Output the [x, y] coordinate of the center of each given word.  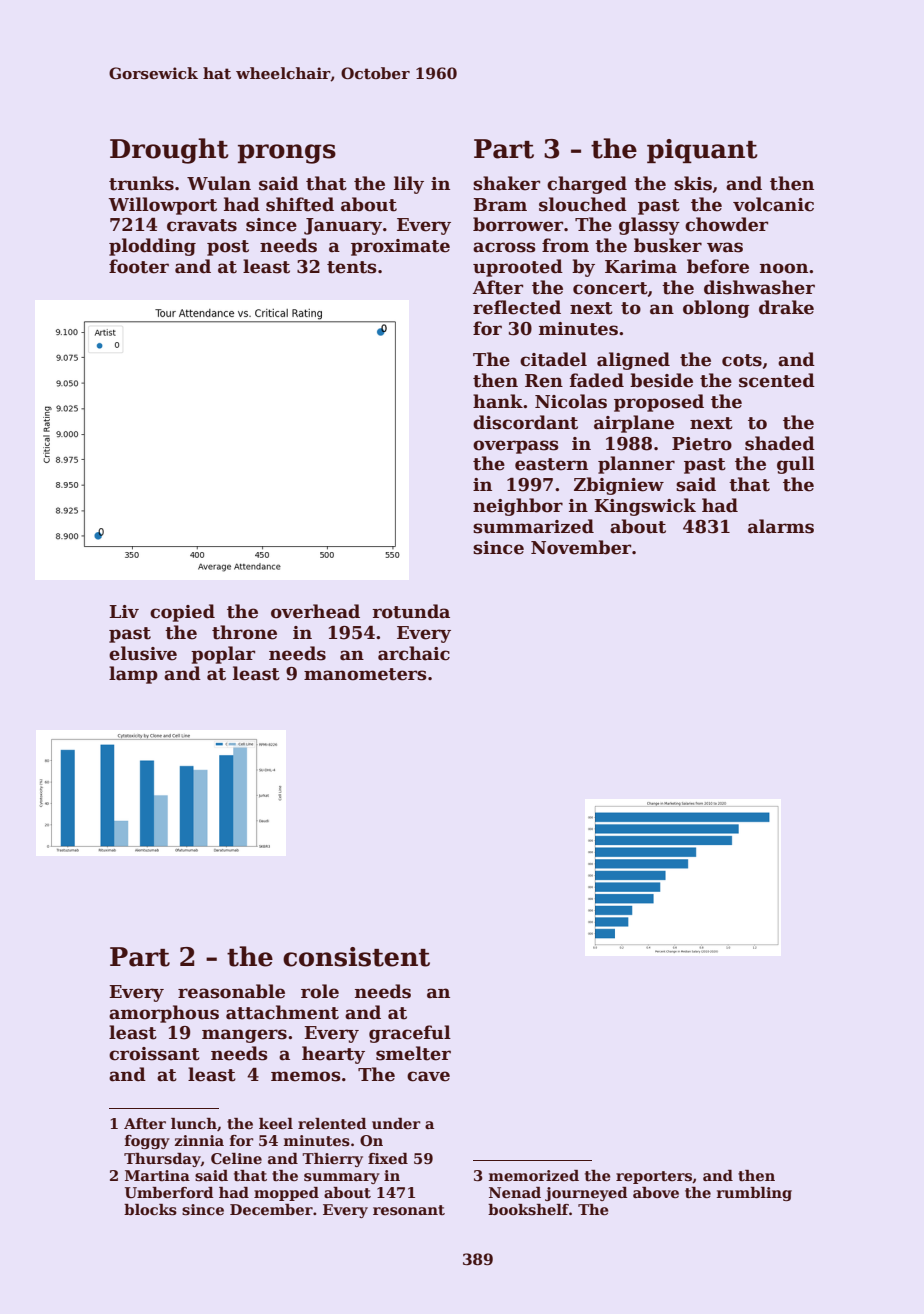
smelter [413, 1053]
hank [498, 401]
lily [409, 185]
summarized [533, 526]
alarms [781, 526]
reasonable [231, 991]
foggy [147, 1142]
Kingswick [645, 507]
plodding [152, 247]
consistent [356, 957]
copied [182, 613]
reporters [654, 1177]
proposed [659, 403]
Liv [124, 611]
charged [587, 185]
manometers [365, 674]
